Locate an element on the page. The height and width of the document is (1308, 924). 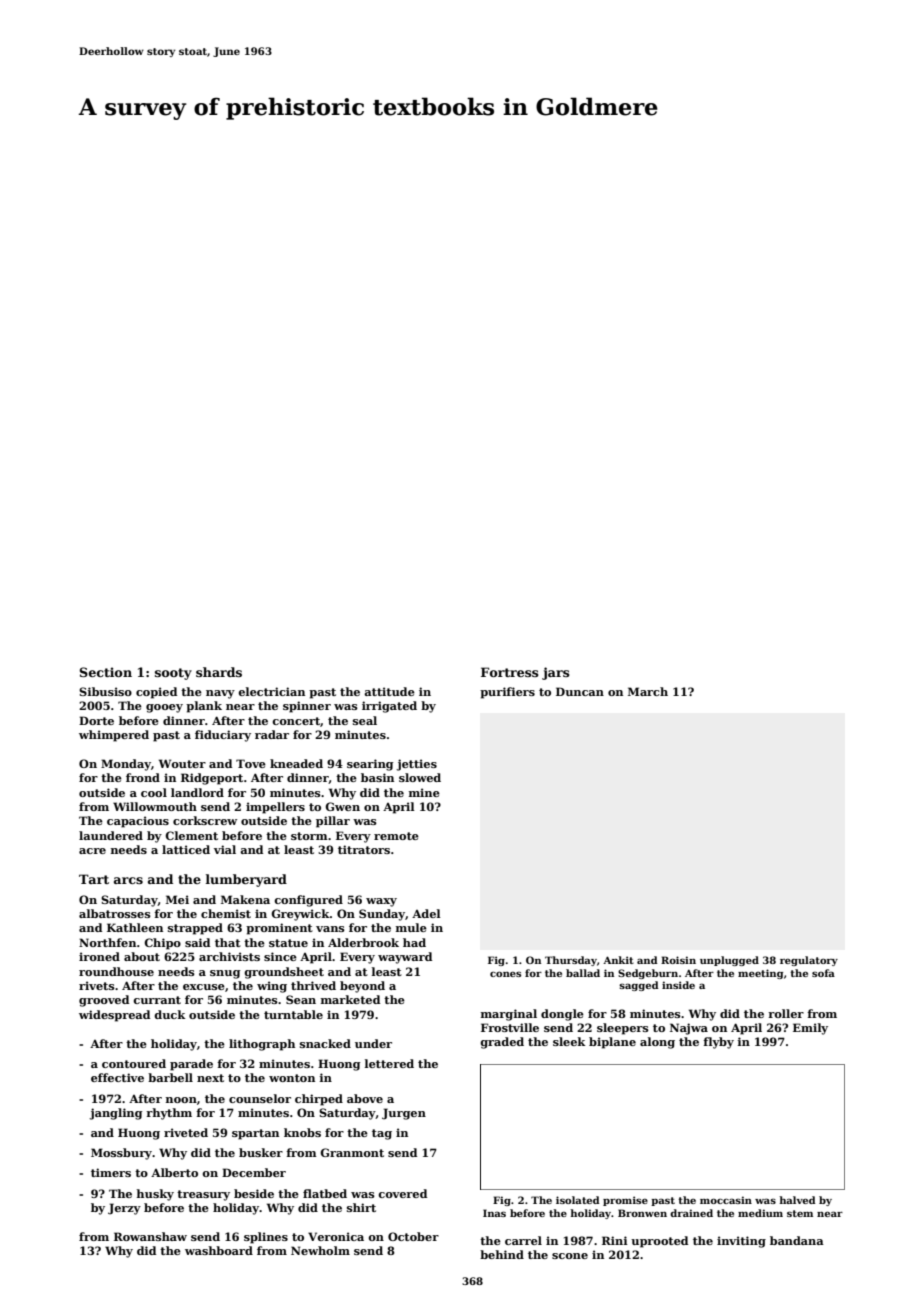
Emily is located at coordinates (810, 1029).
